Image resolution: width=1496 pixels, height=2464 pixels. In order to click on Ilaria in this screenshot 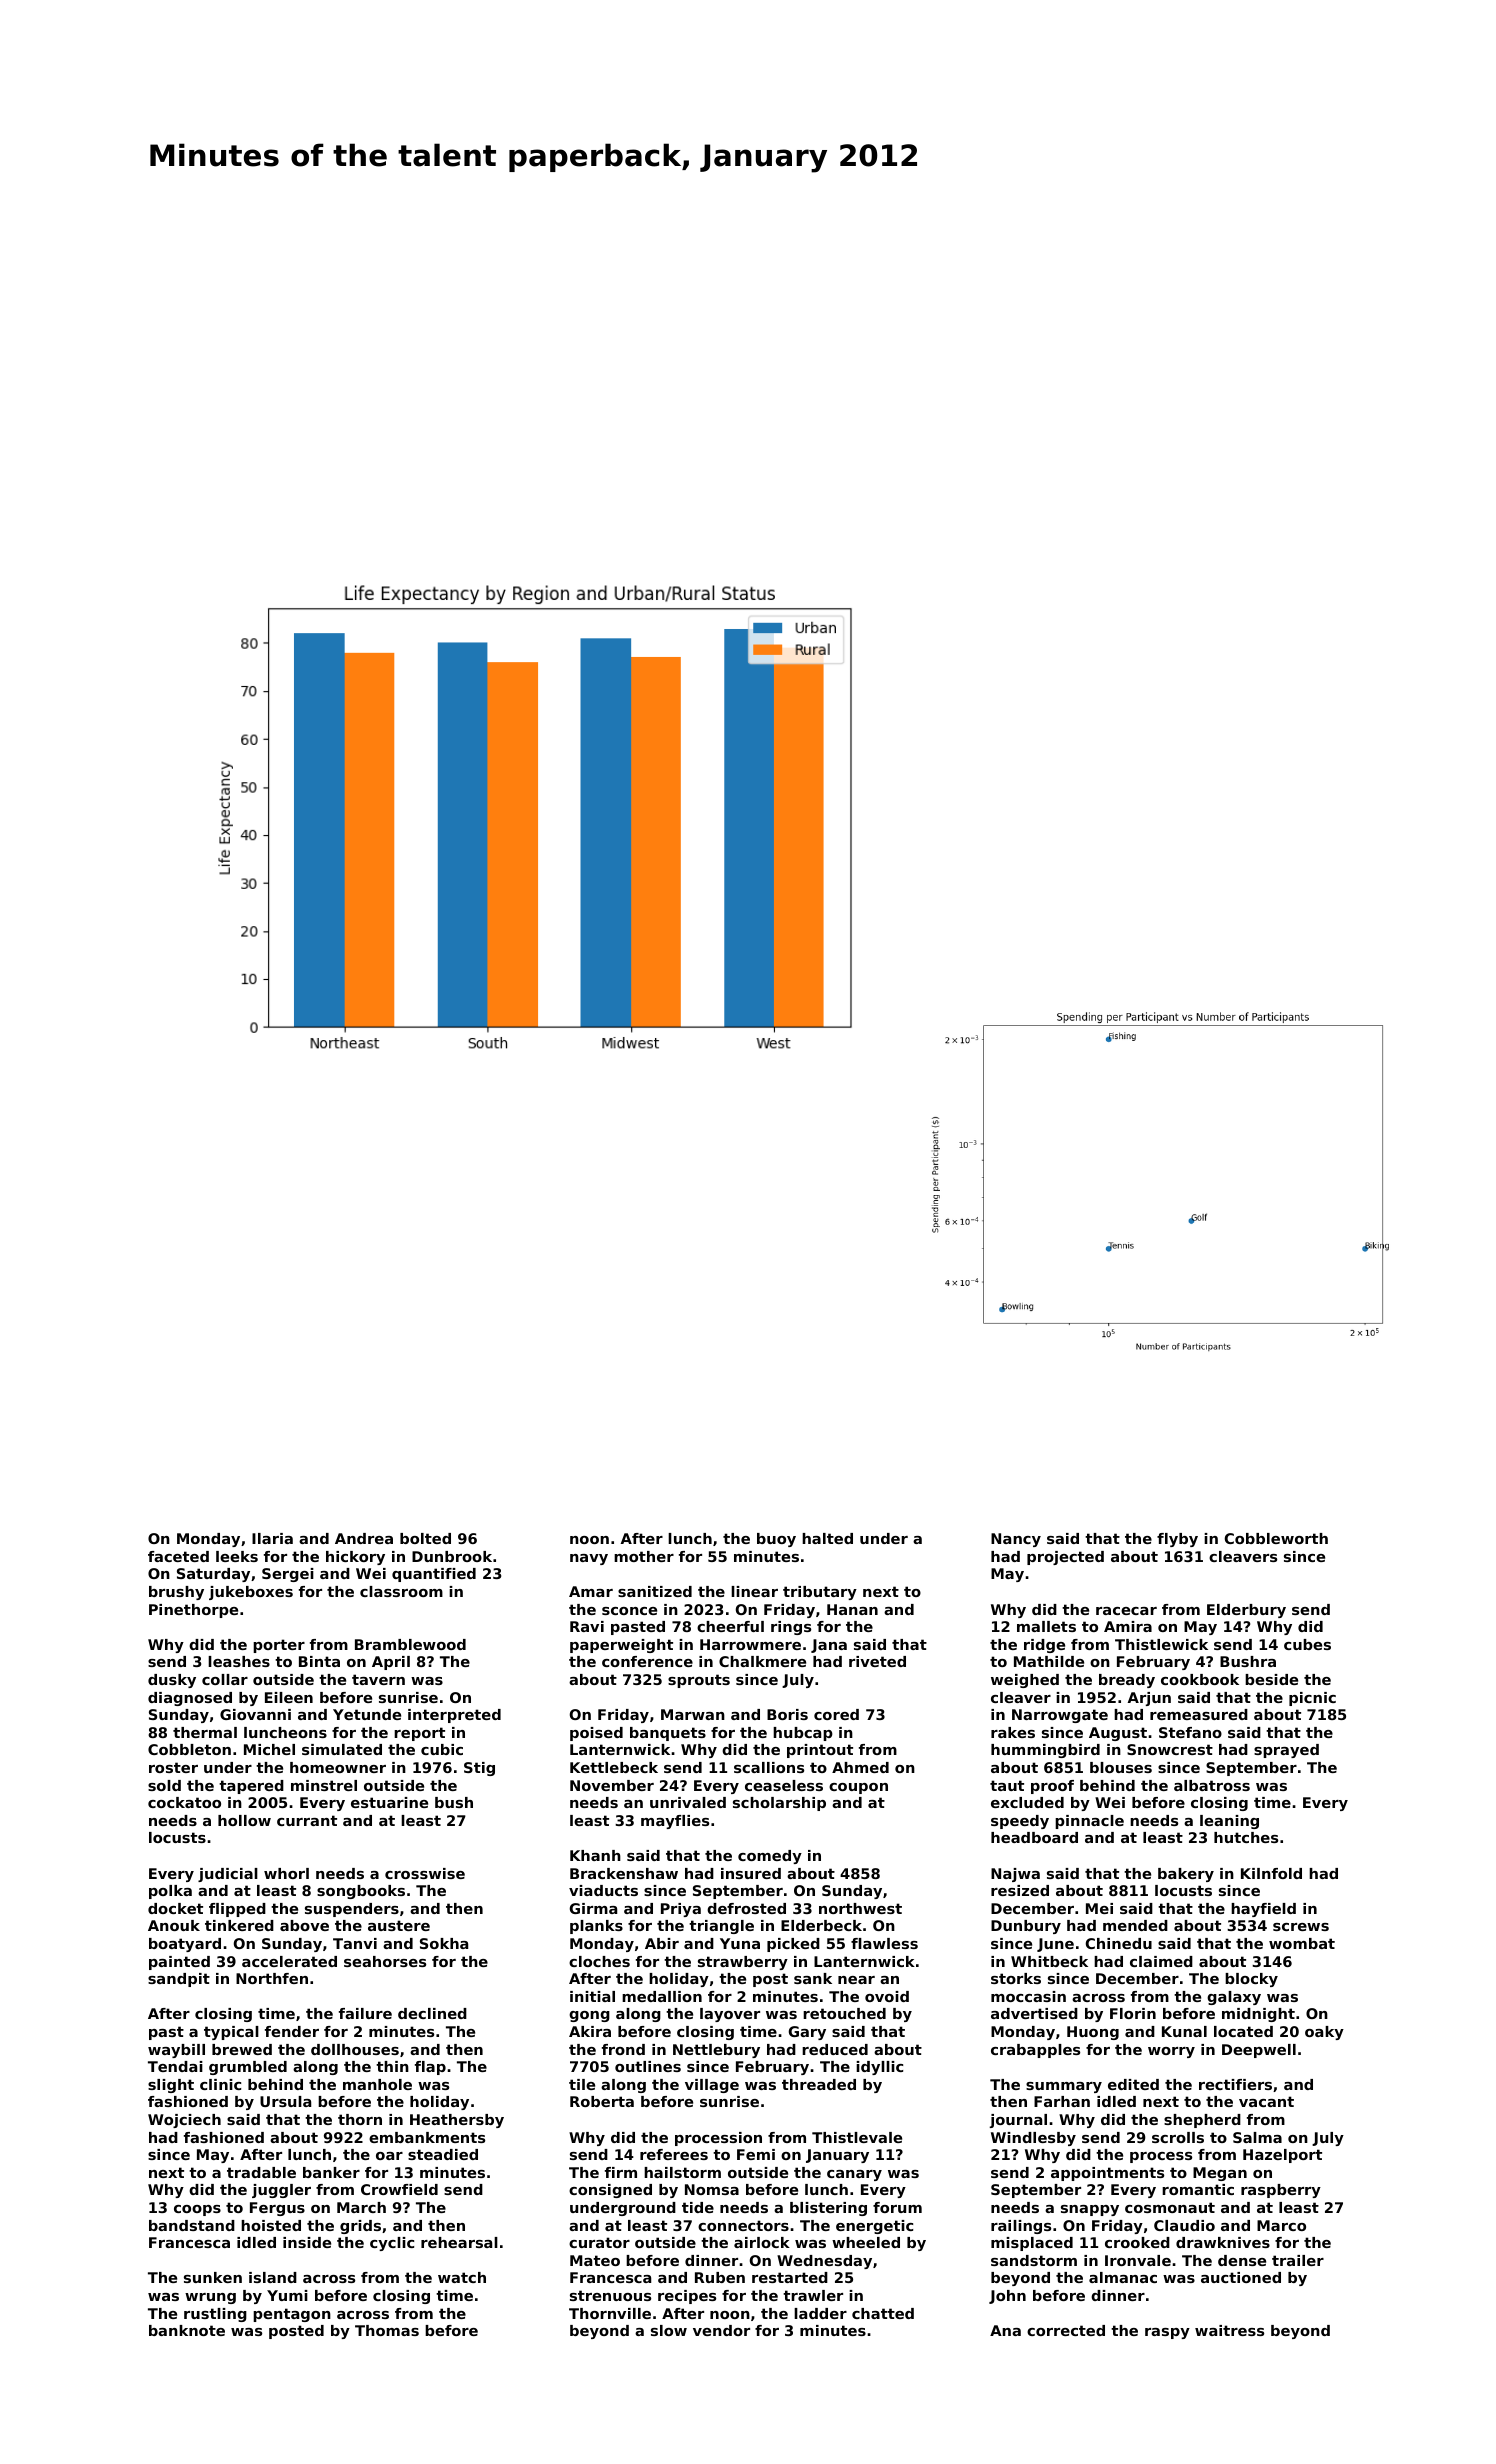, I will do `click(272, 1538)`.
